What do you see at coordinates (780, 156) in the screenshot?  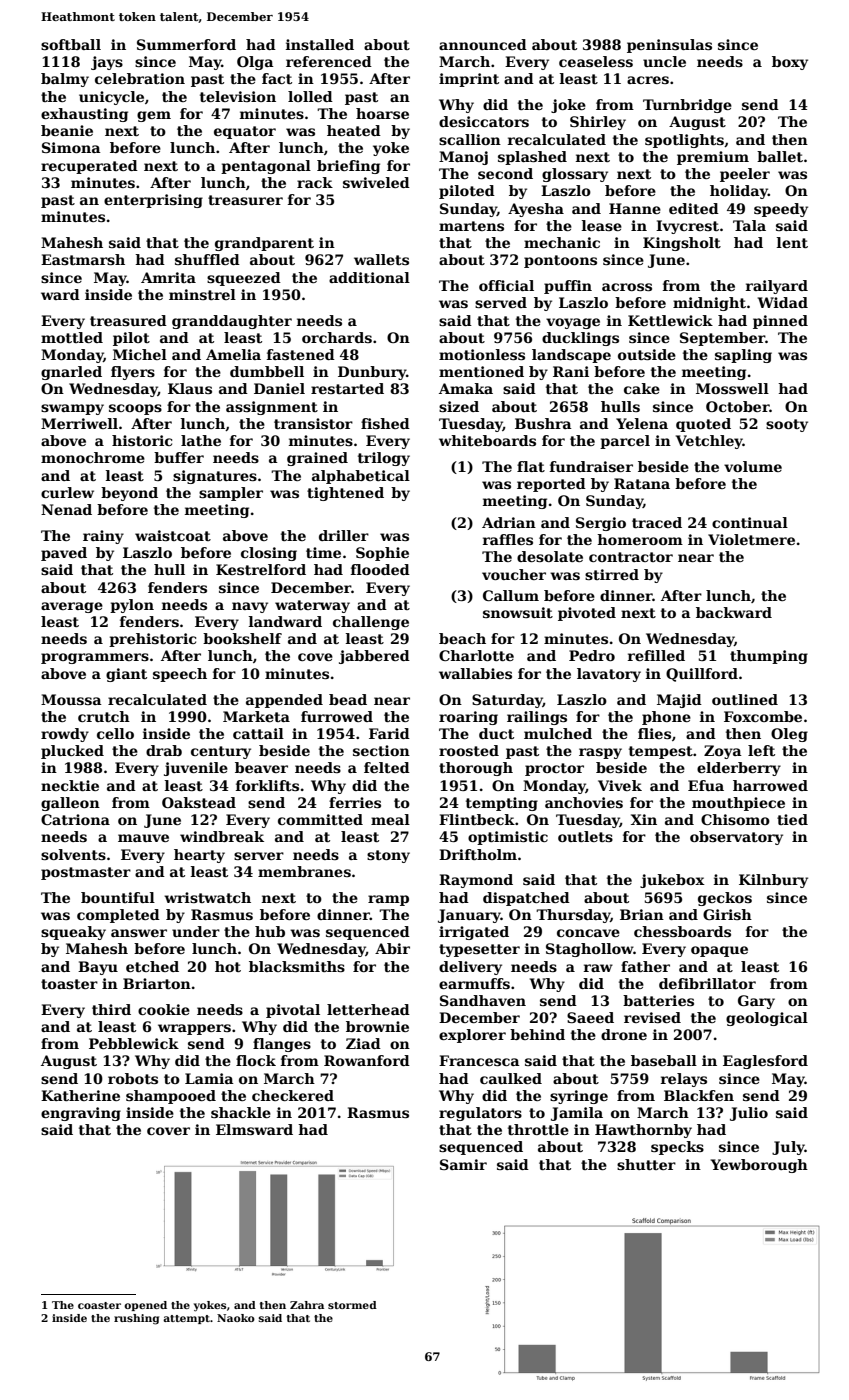 I see `ballet` at bounding box center [780, 156].
